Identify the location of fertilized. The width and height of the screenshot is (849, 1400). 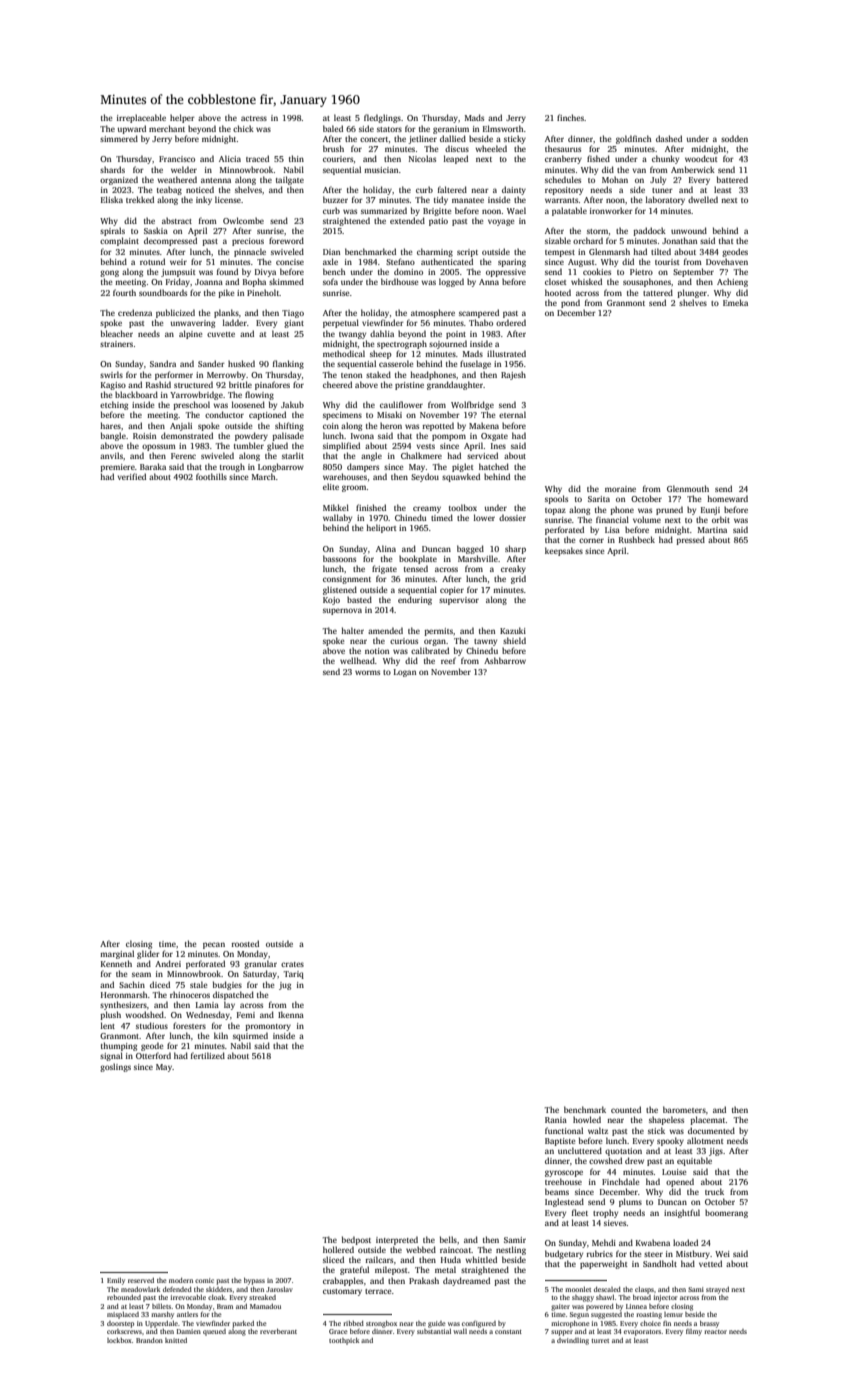
(208, 1055).
